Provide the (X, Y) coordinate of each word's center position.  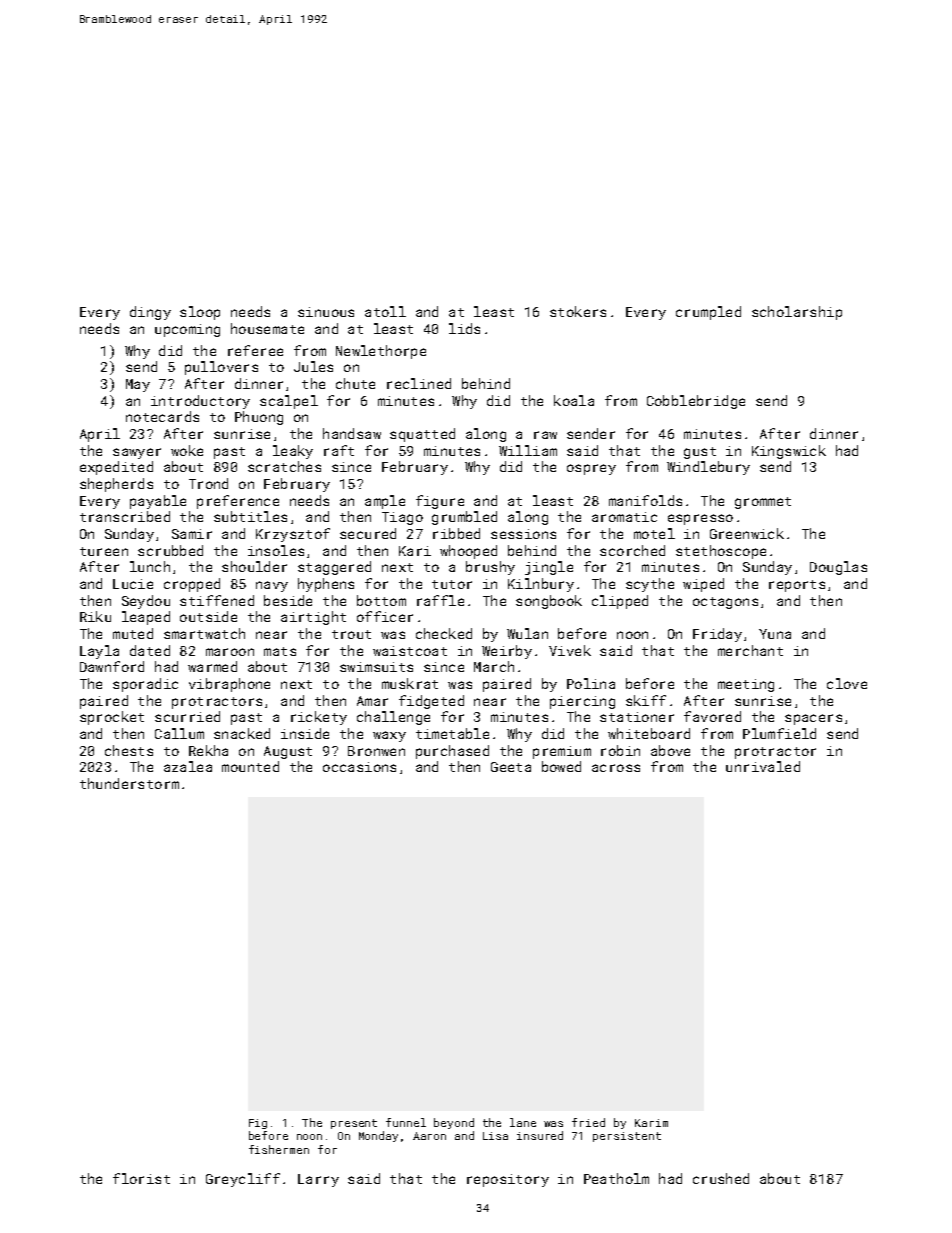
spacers (813, 719)
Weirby (507, 652)
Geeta (511, 767)
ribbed (456, 533)
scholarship (797, 313)
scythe (650, 585)
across (616, 768)
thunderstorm (129, 783)
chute (355, 383)
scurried (187, 716)
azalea (188, 766)
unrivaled (763, 766)
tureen (104, 551)
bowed (561, 766)
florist (141, 1178)
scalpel (289, 402)
